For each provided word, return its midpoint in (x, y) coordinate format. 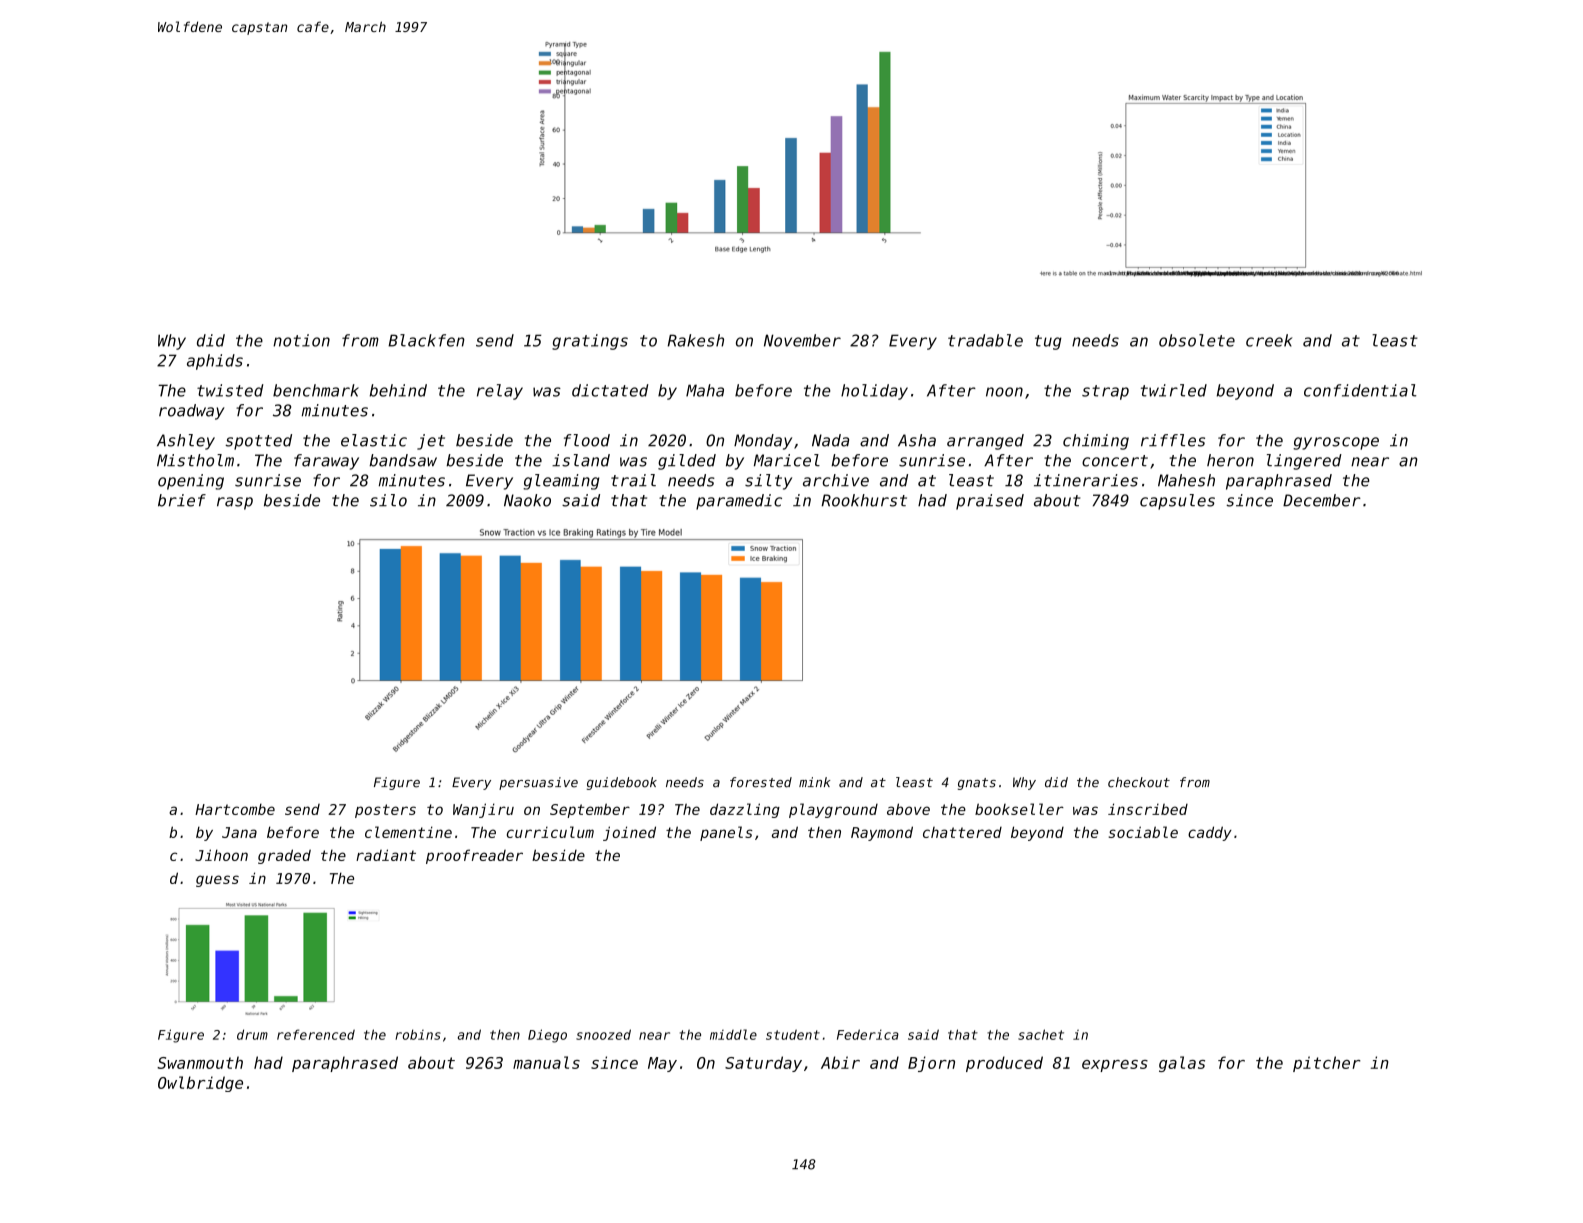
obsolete (1197, 340)
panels (726, 833)
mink (814, 782)
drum (252, 1034)
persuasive (538, 783)
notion (301, 340)
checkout (1139, 782)
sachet (1041, 1034)
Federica (868, 1034)
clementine (408, 832)
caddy (1210, 833)
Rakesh (696, 340)
